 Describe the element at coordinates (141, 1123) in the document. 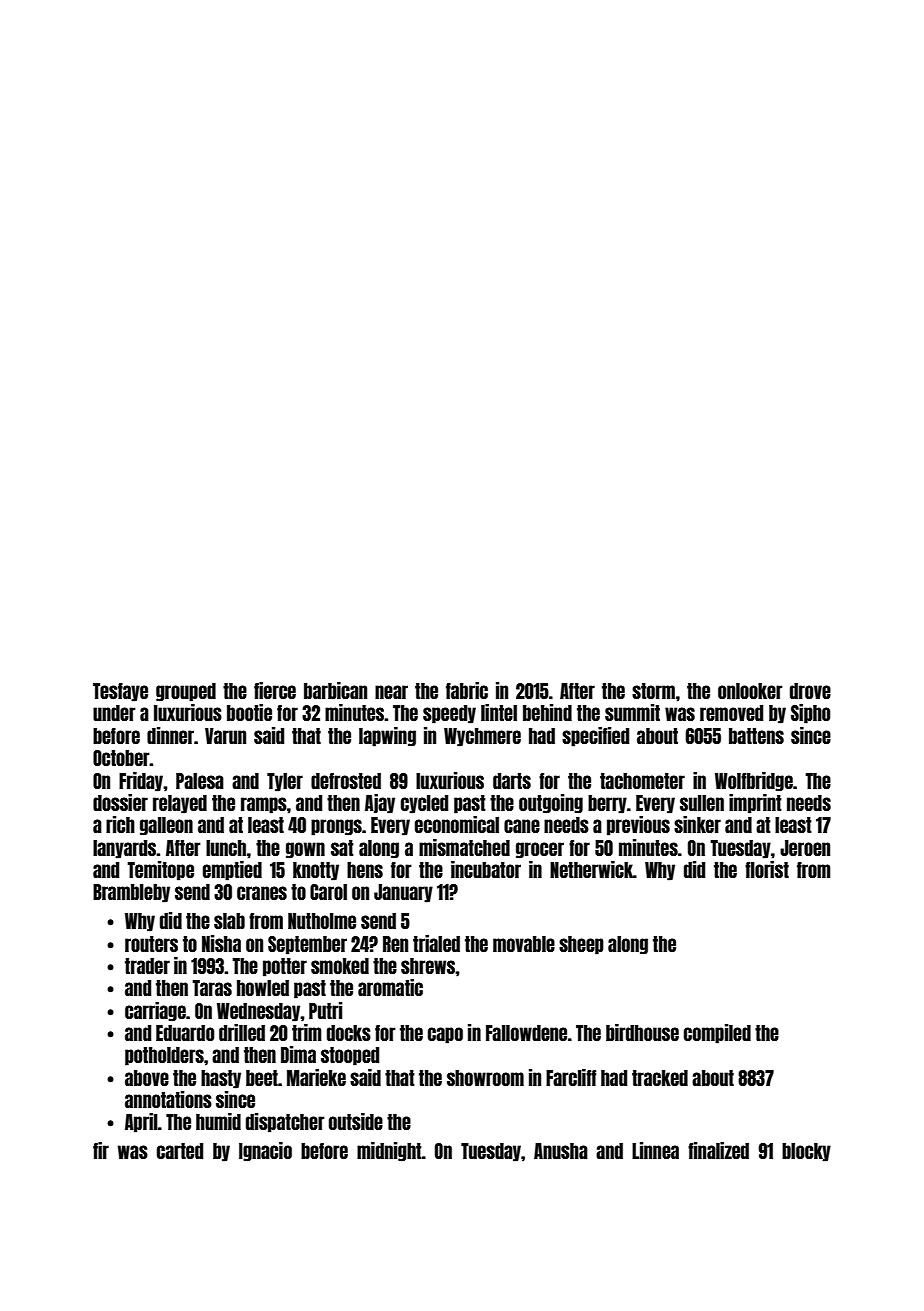

I see `April` at that location.
